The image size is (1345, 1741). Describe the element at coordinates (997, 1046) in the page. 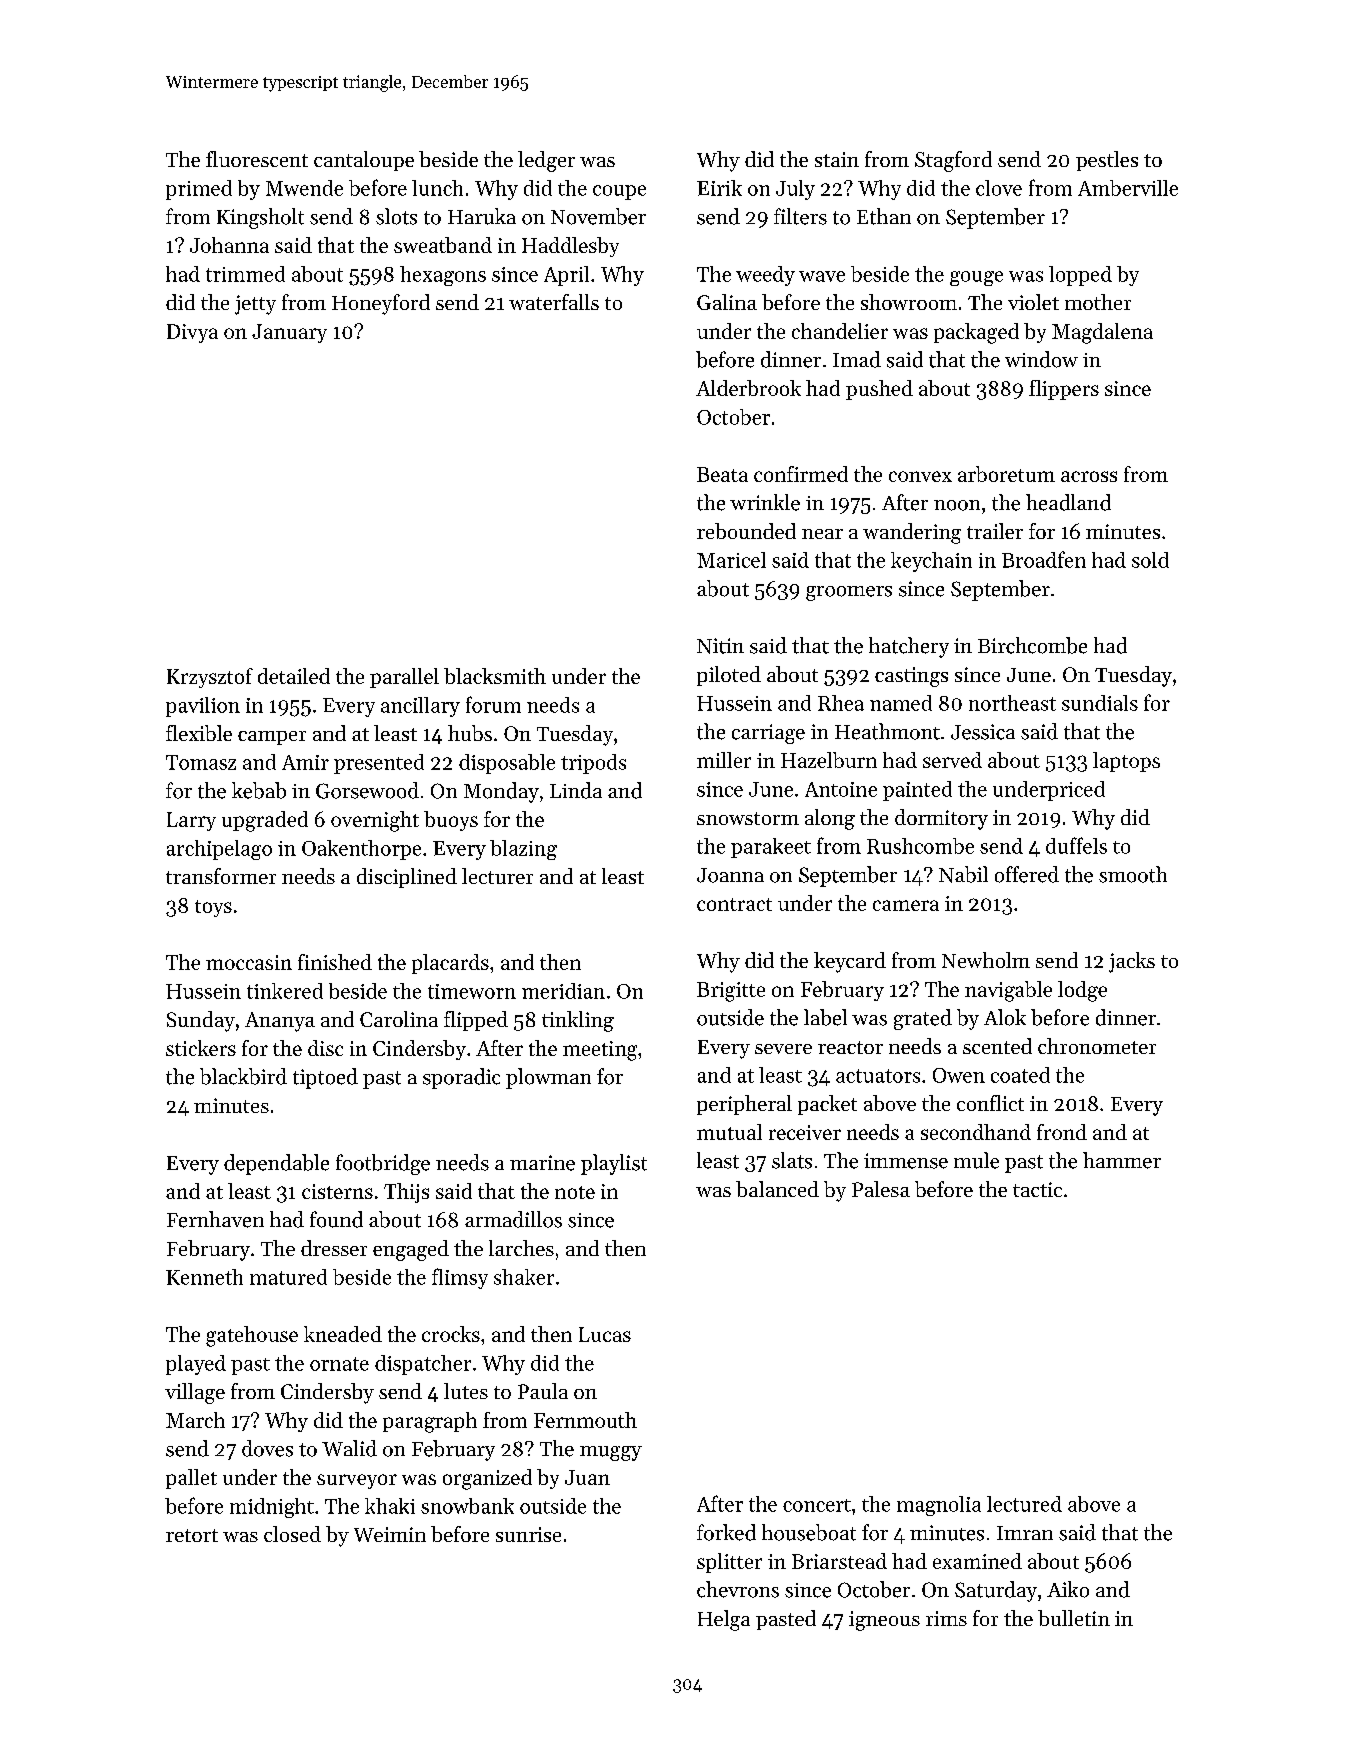

I see `scented` at that location.
